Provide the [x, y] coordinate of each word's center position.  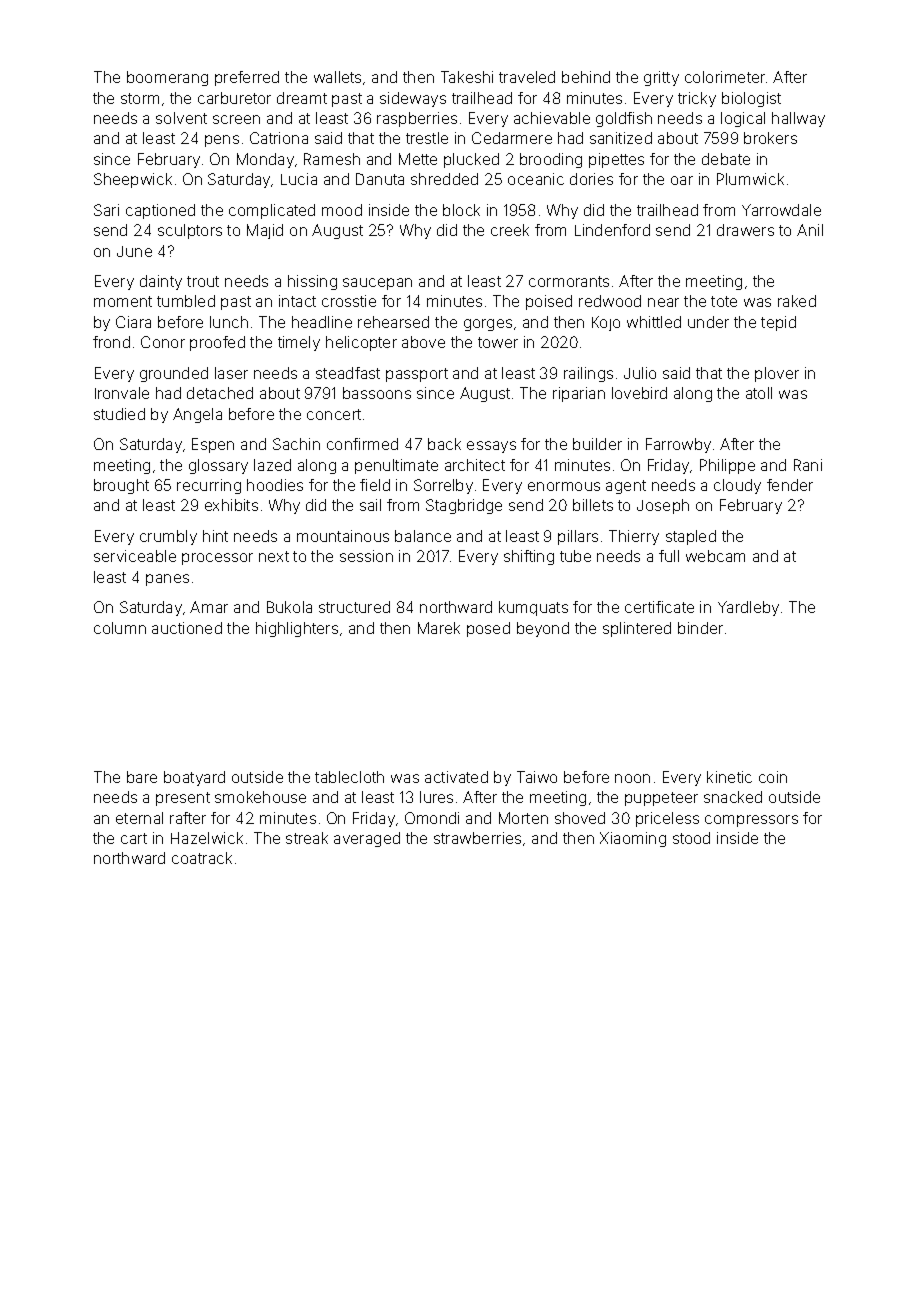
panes [167, 580]
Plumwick [750, 179]
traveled [527, 77]
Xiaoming [633, 839]
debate [726, 159]
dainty [161, 282]
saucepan [377, 284]
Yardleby [748, 608]
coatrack [202, 858]
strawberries [477, 838]
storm [140, 98]
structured [354, 607]
